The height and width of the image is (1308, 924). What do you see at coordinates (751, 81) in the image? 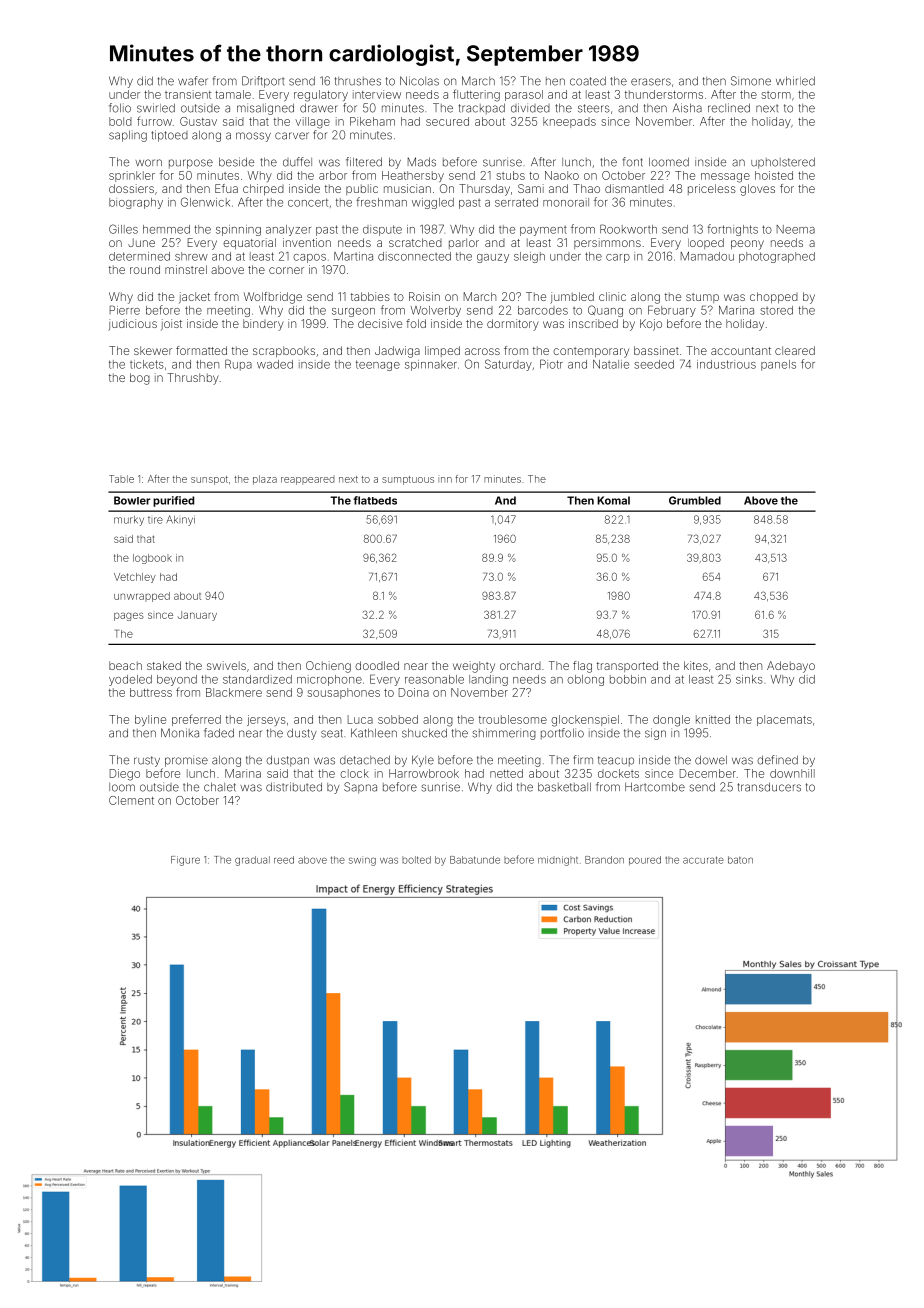
I see `Simone` at bounding box center [751, 81].
